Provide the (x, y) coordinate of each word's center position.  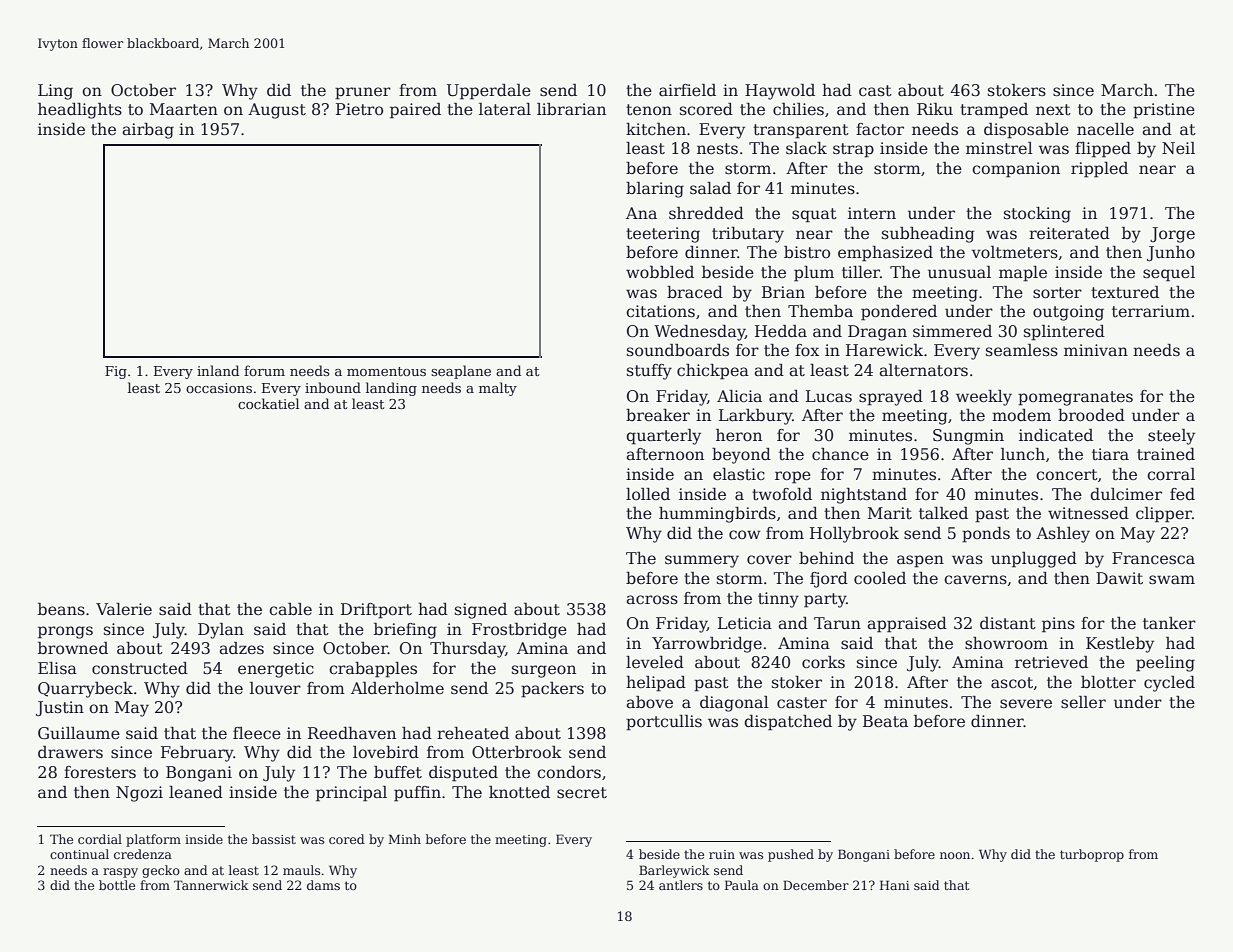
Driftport (376, 611)
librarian (571, 109)
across (652, 600)
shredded (706, 213)
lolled (648, 494)
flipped (1103, 150)
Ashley (1063, 535)
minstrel (999, 148)
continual (79, 854)
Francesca (1153, 558)
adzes (241, 648)
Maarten (184, 109)
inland (218, 370)
